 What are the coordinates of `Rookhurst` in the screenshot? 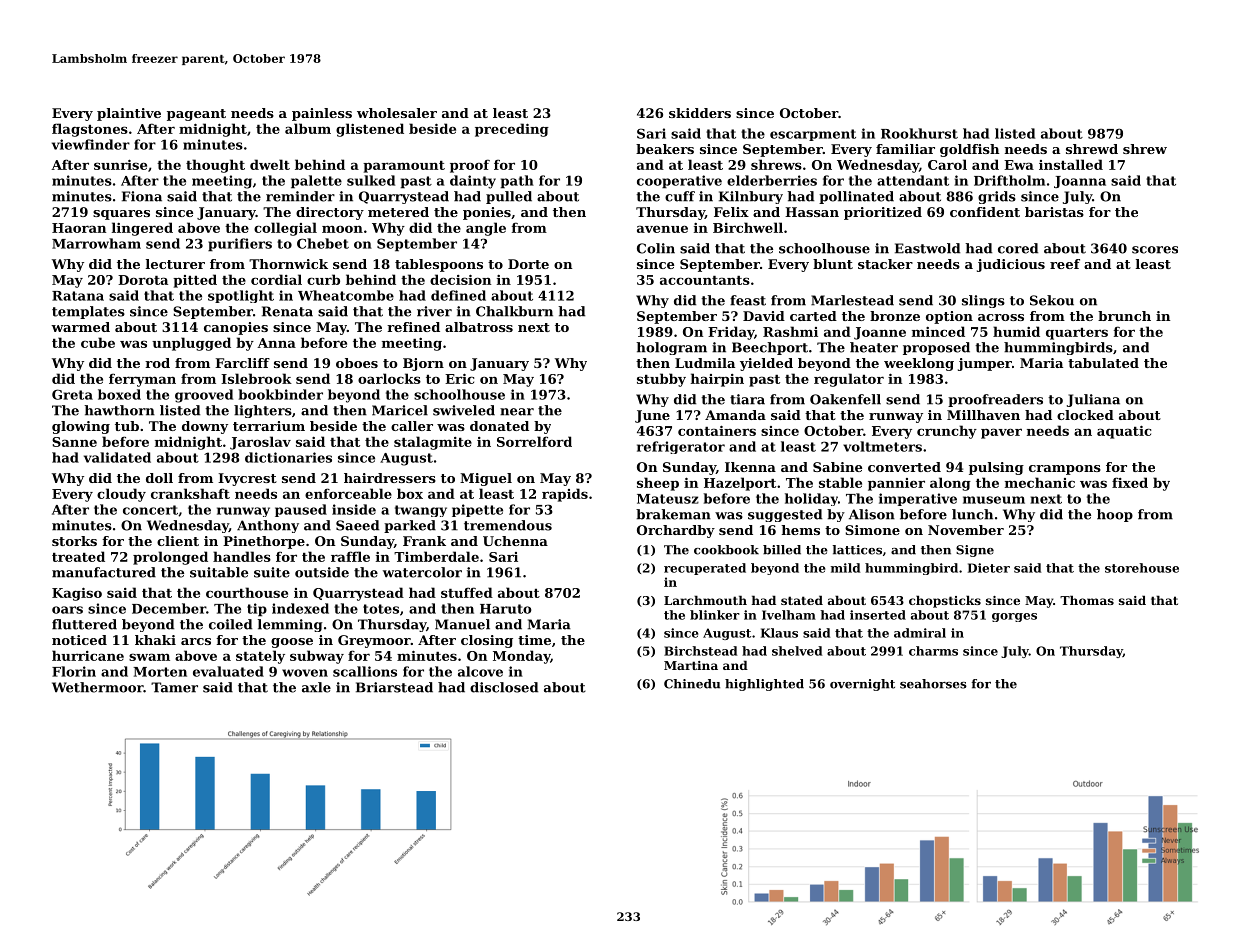 It's located at (919, 133).
